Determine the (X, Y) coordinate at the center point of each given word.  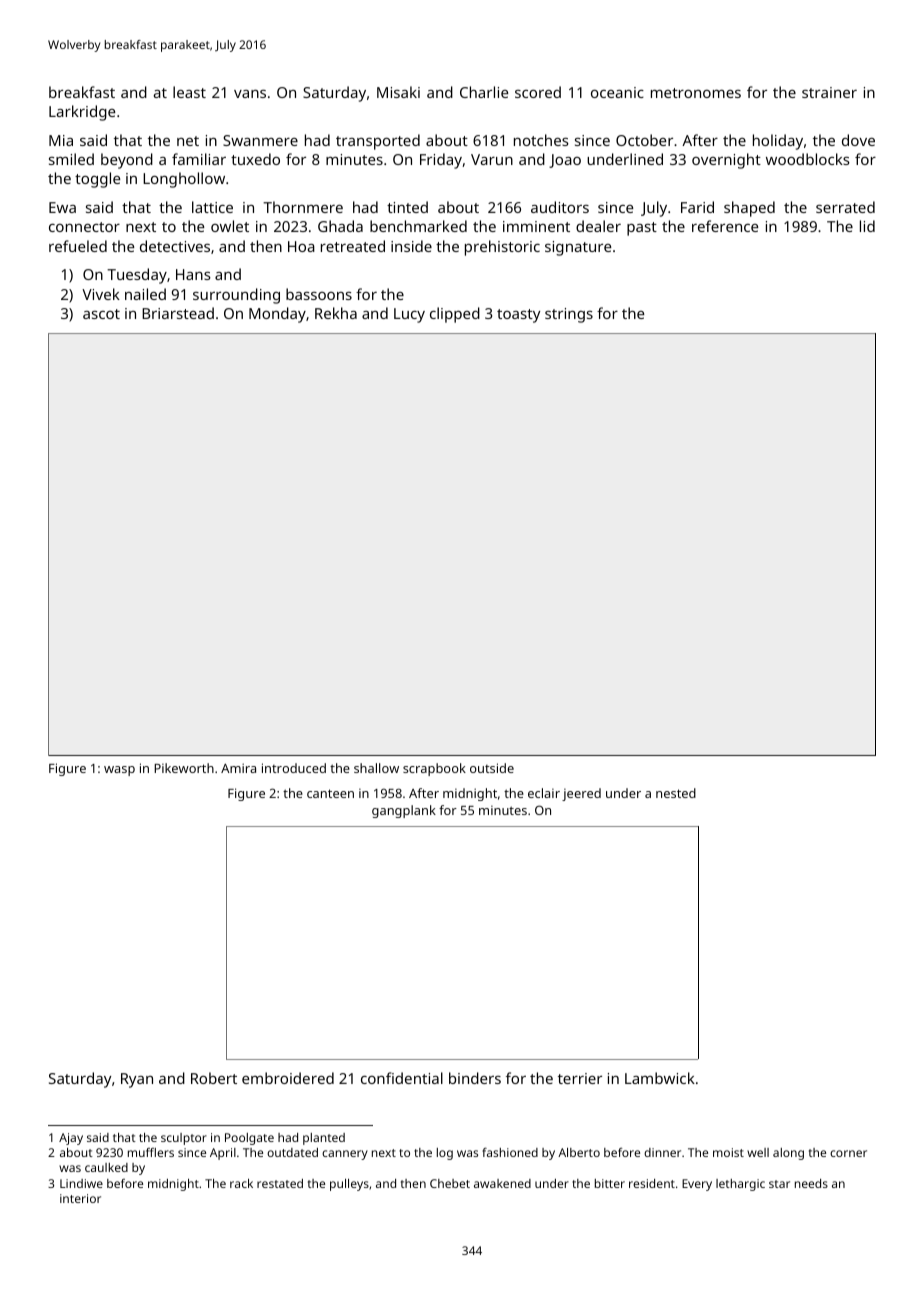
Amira (238, 768)
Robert (214, 1078)
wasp (119, 771)
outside (492, 768)
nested (676, 793)
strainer (829, 92)
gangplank (404, 811)
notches (541, 140)
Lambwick (660, 1078)
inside (411, 246)
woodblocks (808, 159)
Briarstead (178, 313)
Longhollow (184, 180)
